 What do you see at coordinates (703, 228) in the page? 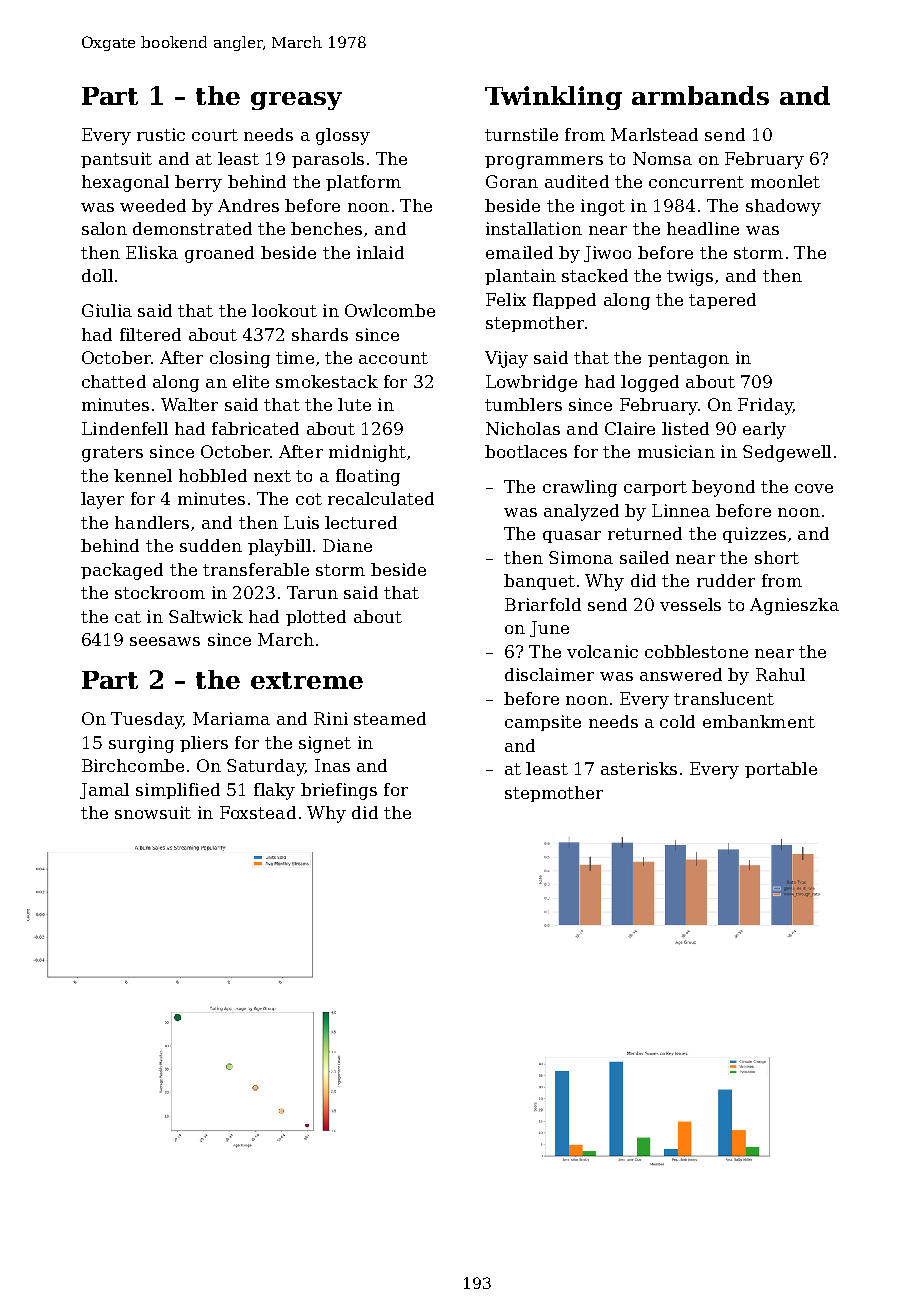
I see `headline` at bounding box center [703, 228].
